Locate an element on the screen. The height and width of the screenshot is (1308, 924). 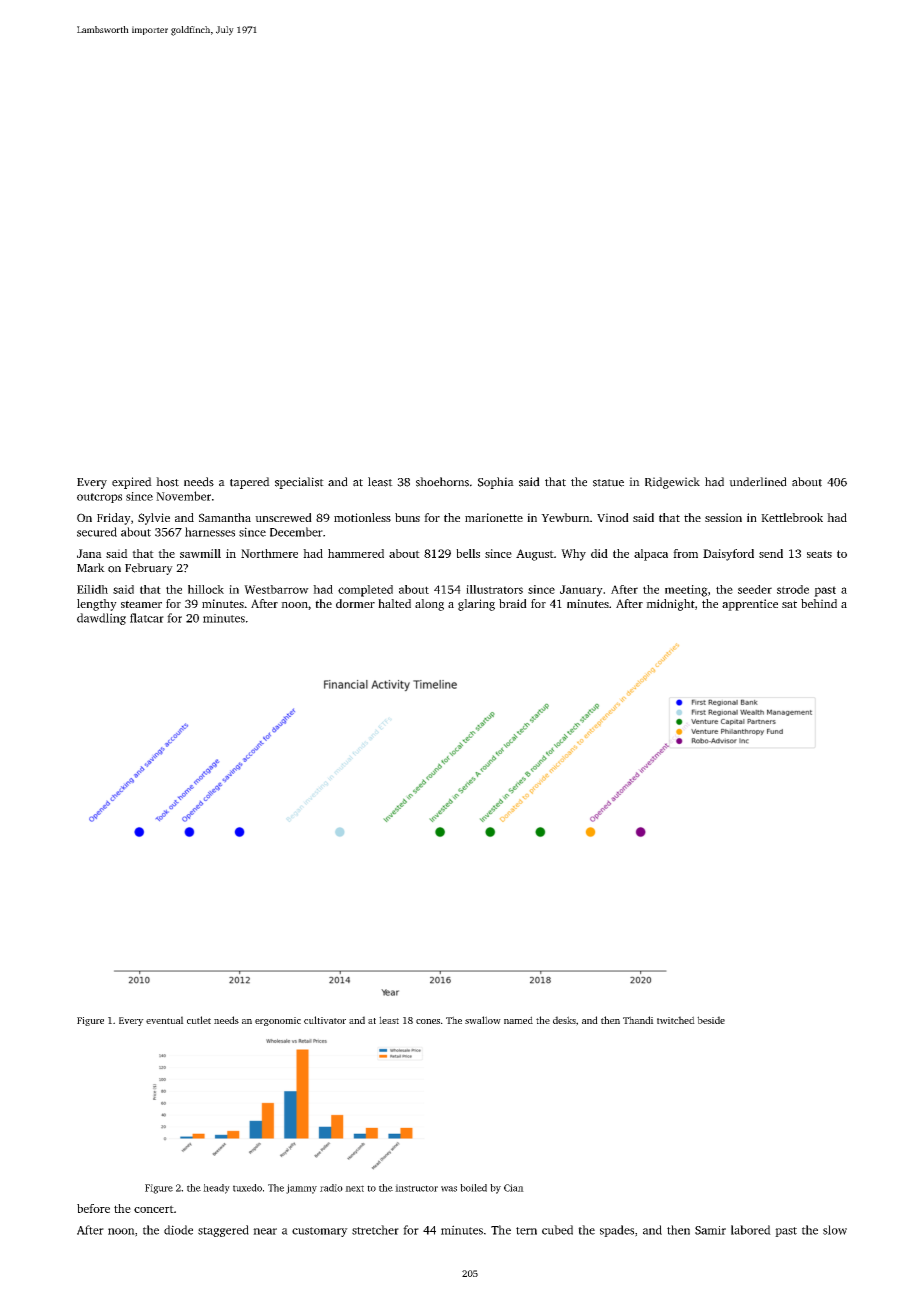
dawdling is located at coordinates (101, 619).
